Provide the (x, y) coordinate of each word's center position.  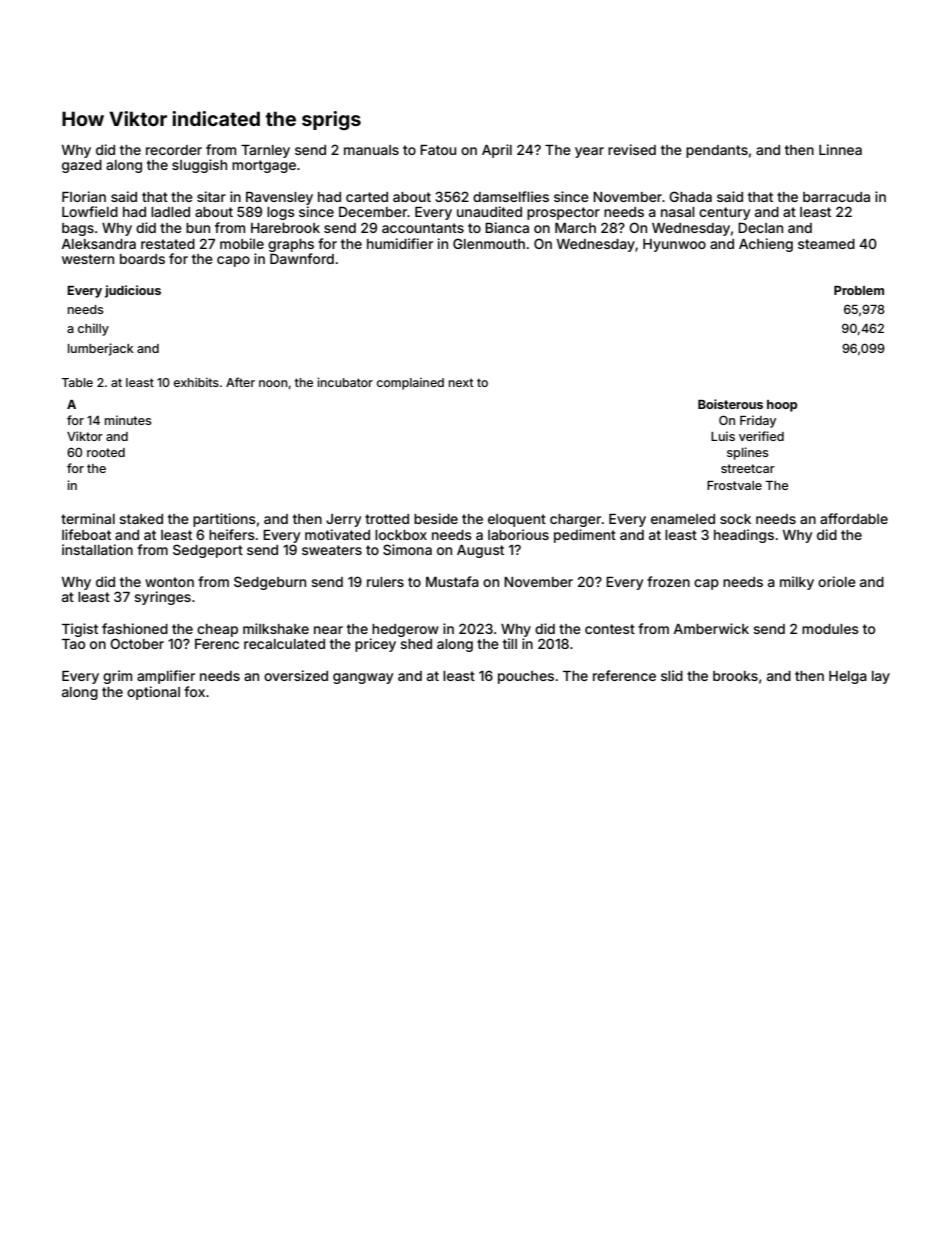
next (461, 382)
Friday (758, 421)
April (497, 151)
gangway (363, 678)
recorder (174, 150)
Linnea (840, 149)
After (240, 382)
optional (153, 693)
